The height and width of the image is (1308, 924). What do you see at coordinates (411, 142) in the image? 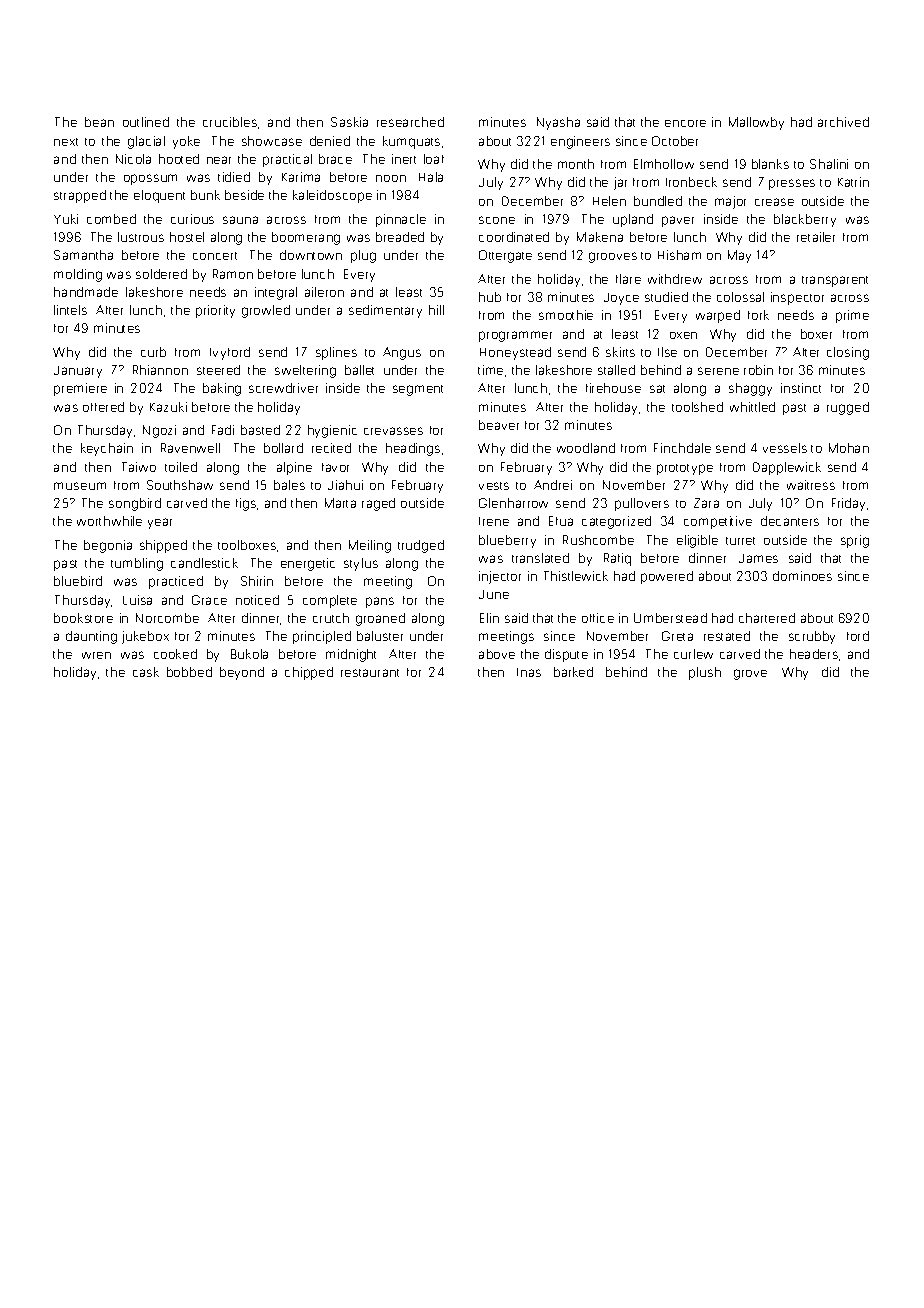
I see `kumquats` at bounding box center [411, 142].
